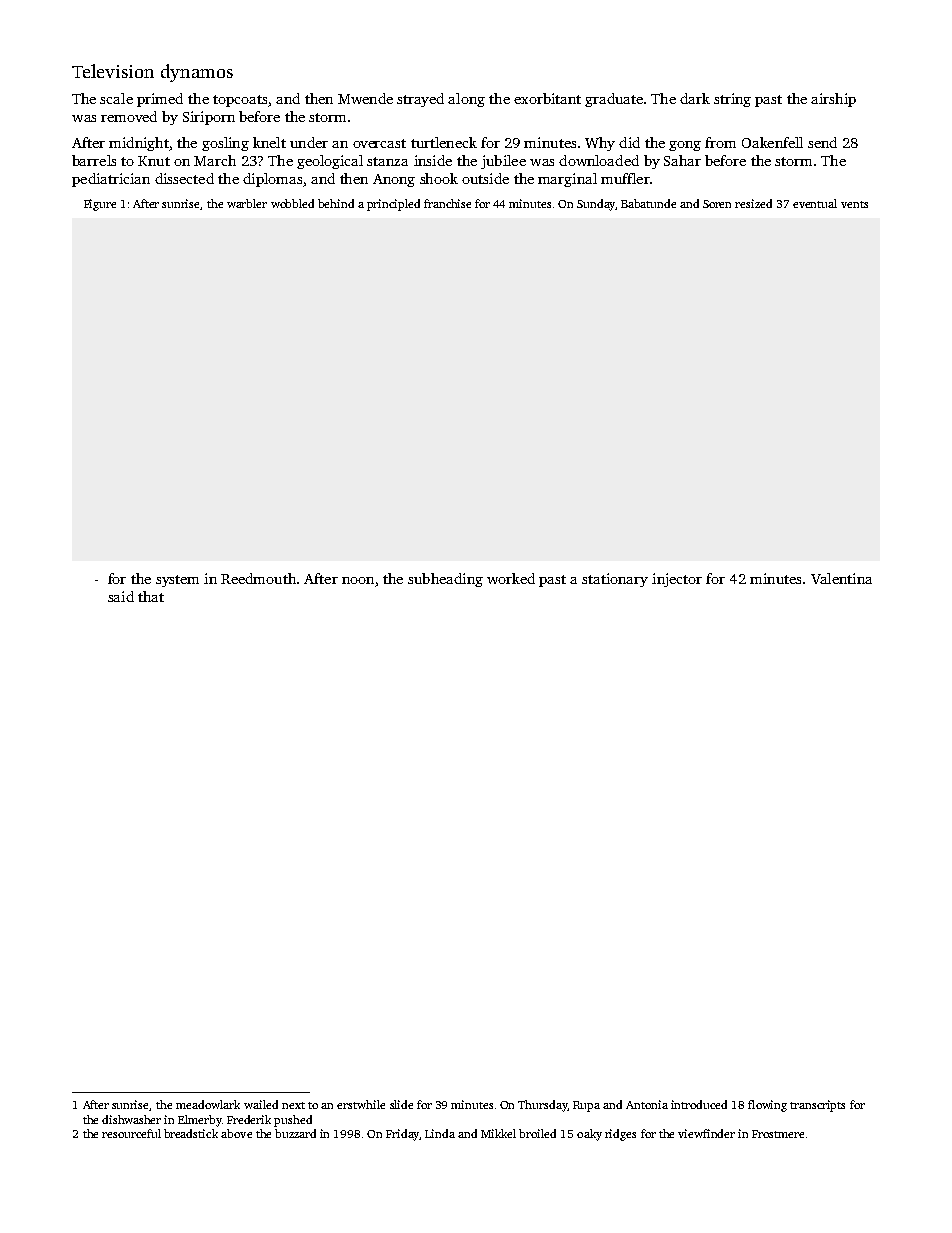 The width and height of the page is (952, 1233). What do you see at coordinates (151, 596) in the page?
I see `that` at bounding box center [151, 596].
